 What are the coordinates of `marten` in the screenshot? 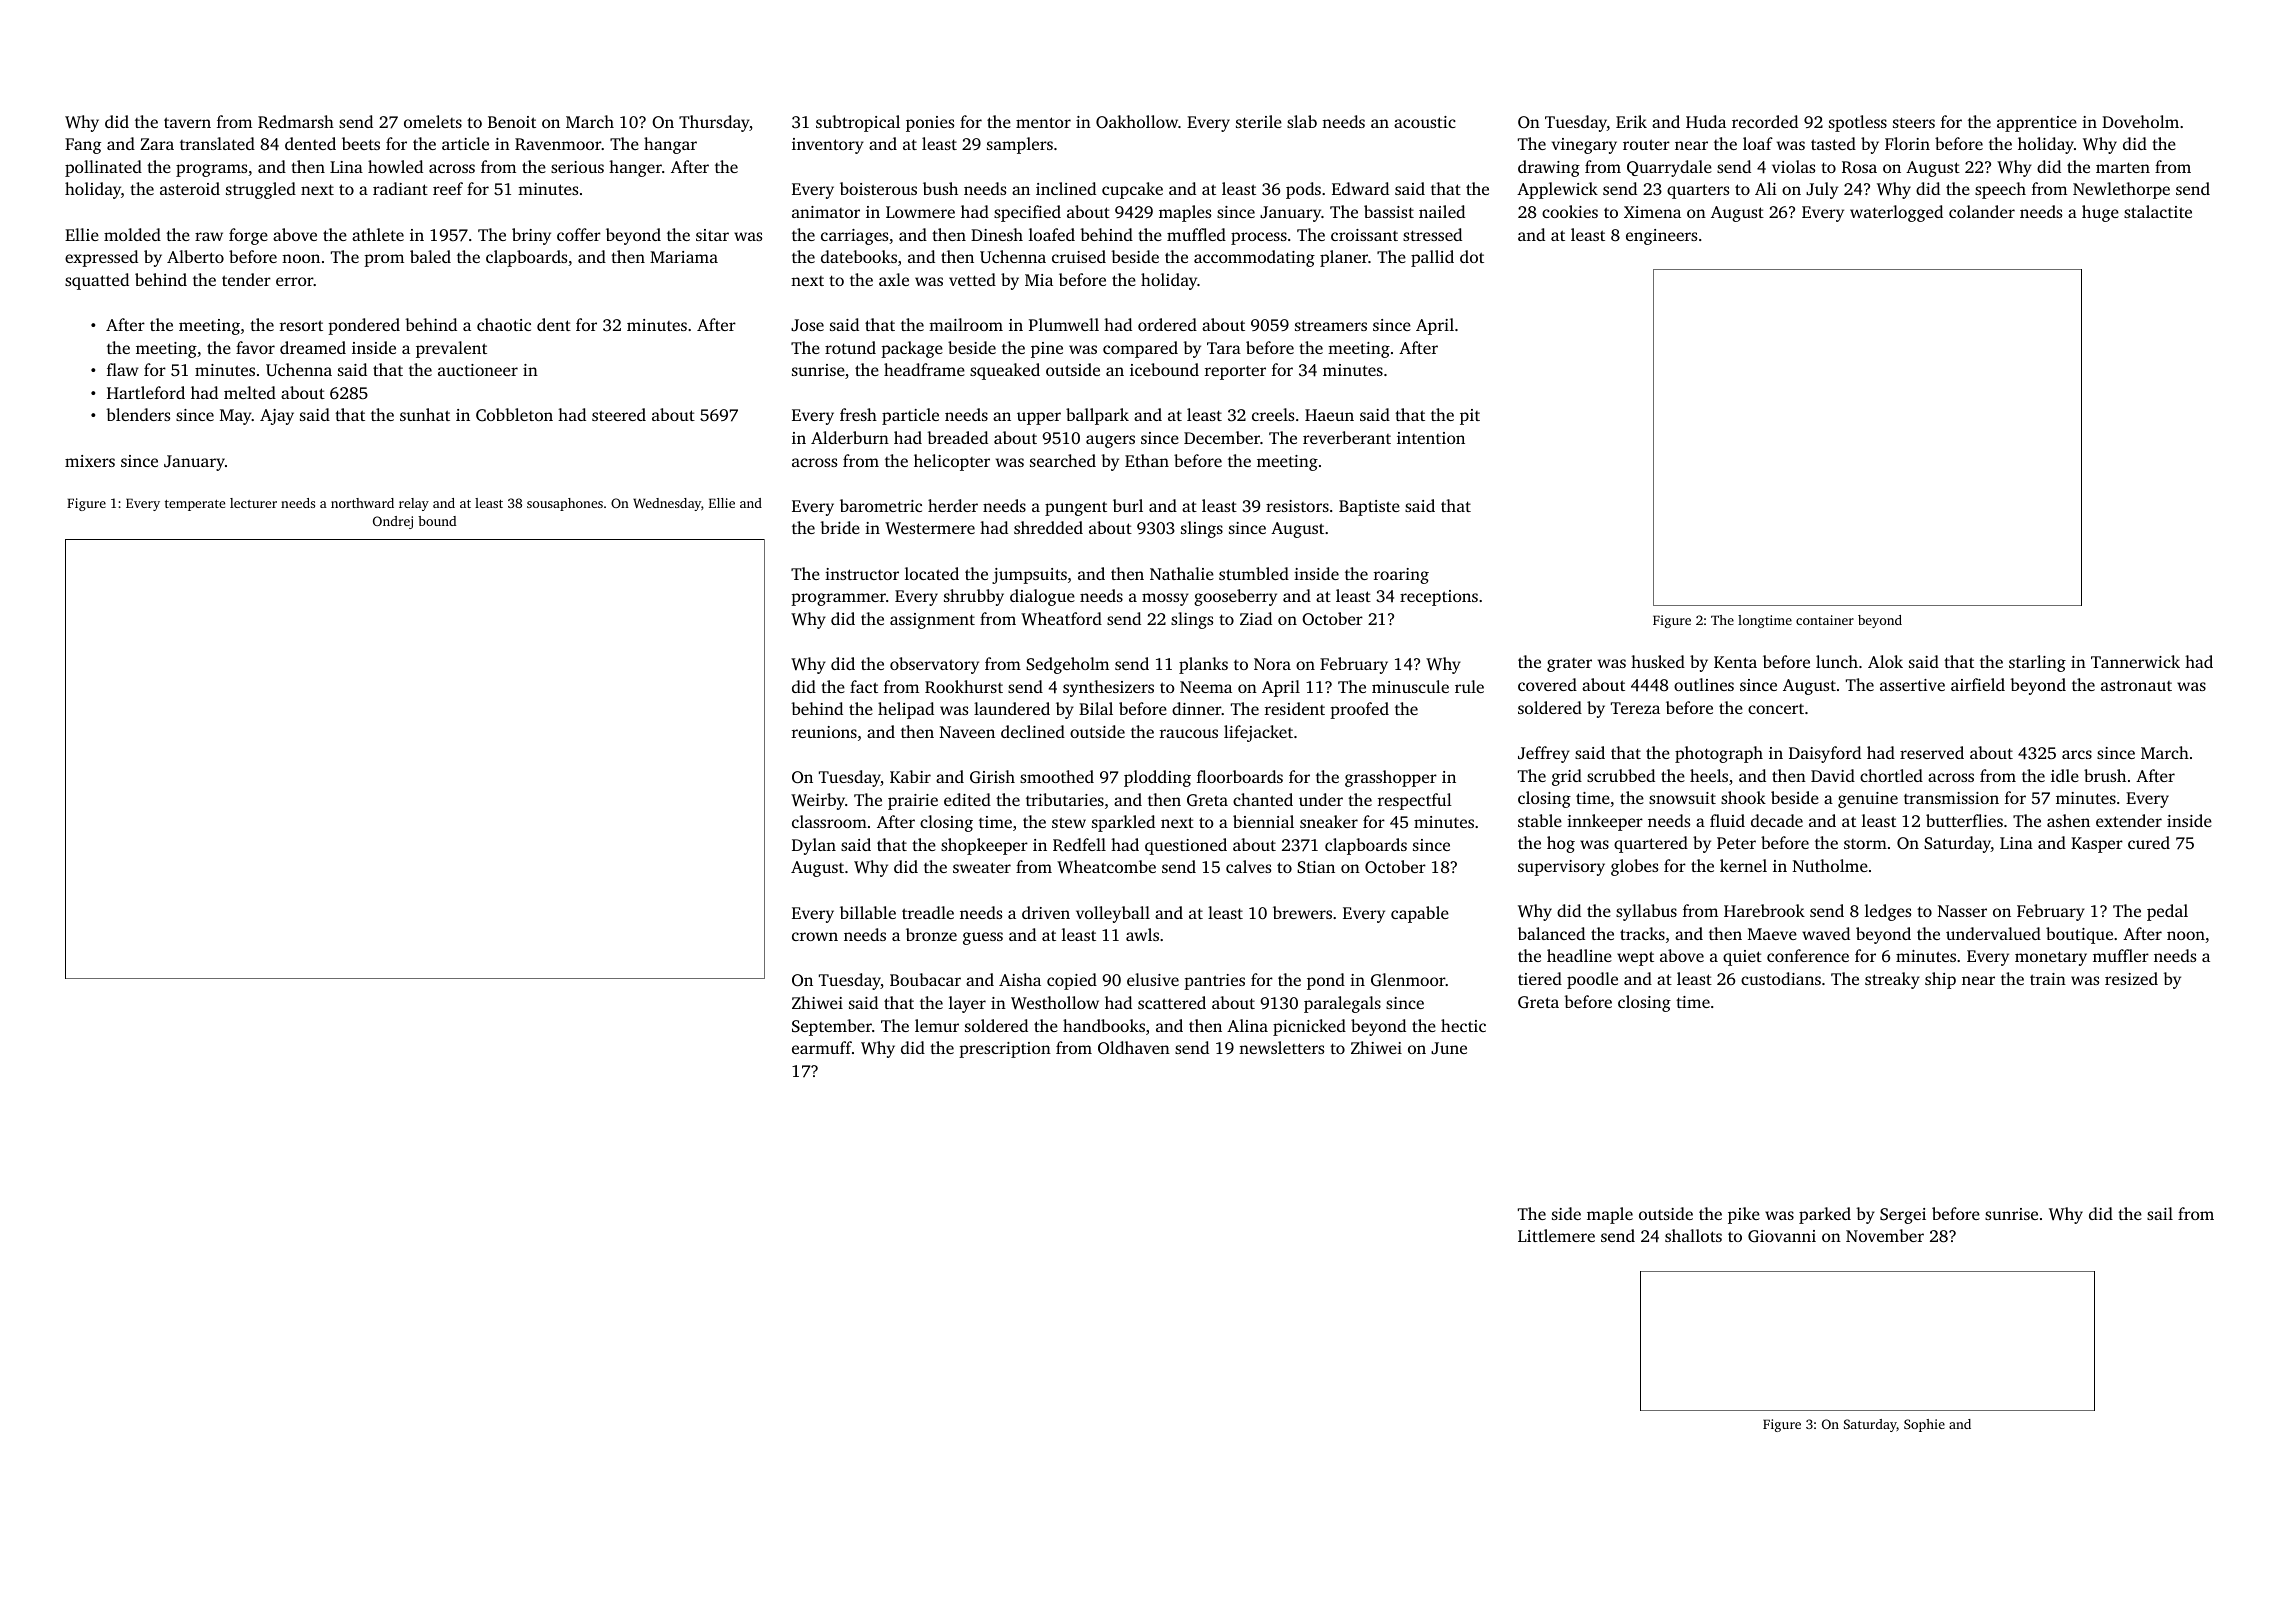 It's located at (2123, 167).
